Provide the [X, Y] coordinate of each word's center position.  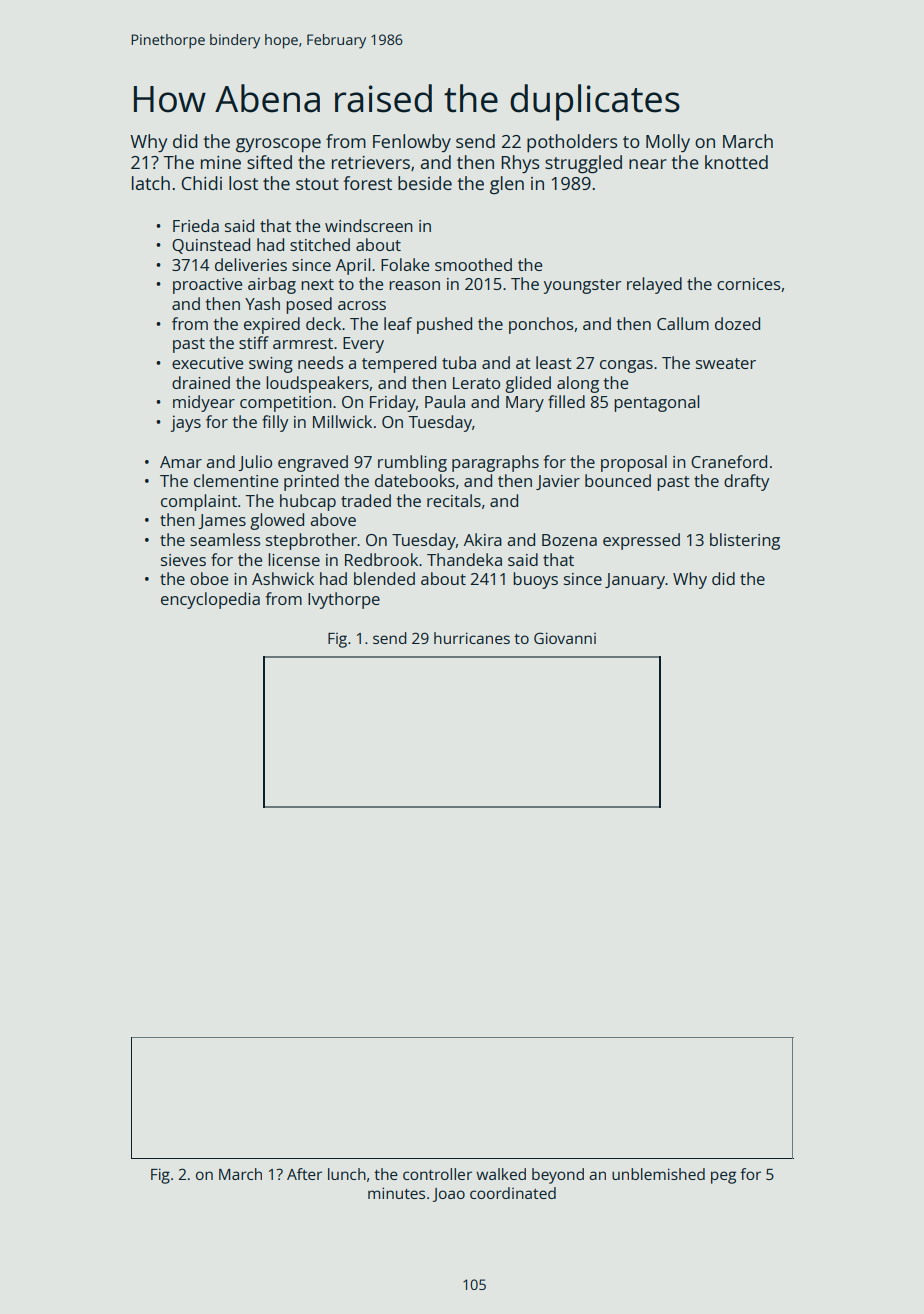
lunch [347, 1174]
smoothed [473, 264]
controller [437, 1174]
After [304, 1174]
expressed [641, 541]
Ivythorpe [344, 600]
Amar [181, 462]
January [635, 581]
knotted [736, 162]
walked [501, 1174]
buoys [535, 580]
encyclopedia [210, 600]
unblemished [658, 1174]
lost [243, 183]
